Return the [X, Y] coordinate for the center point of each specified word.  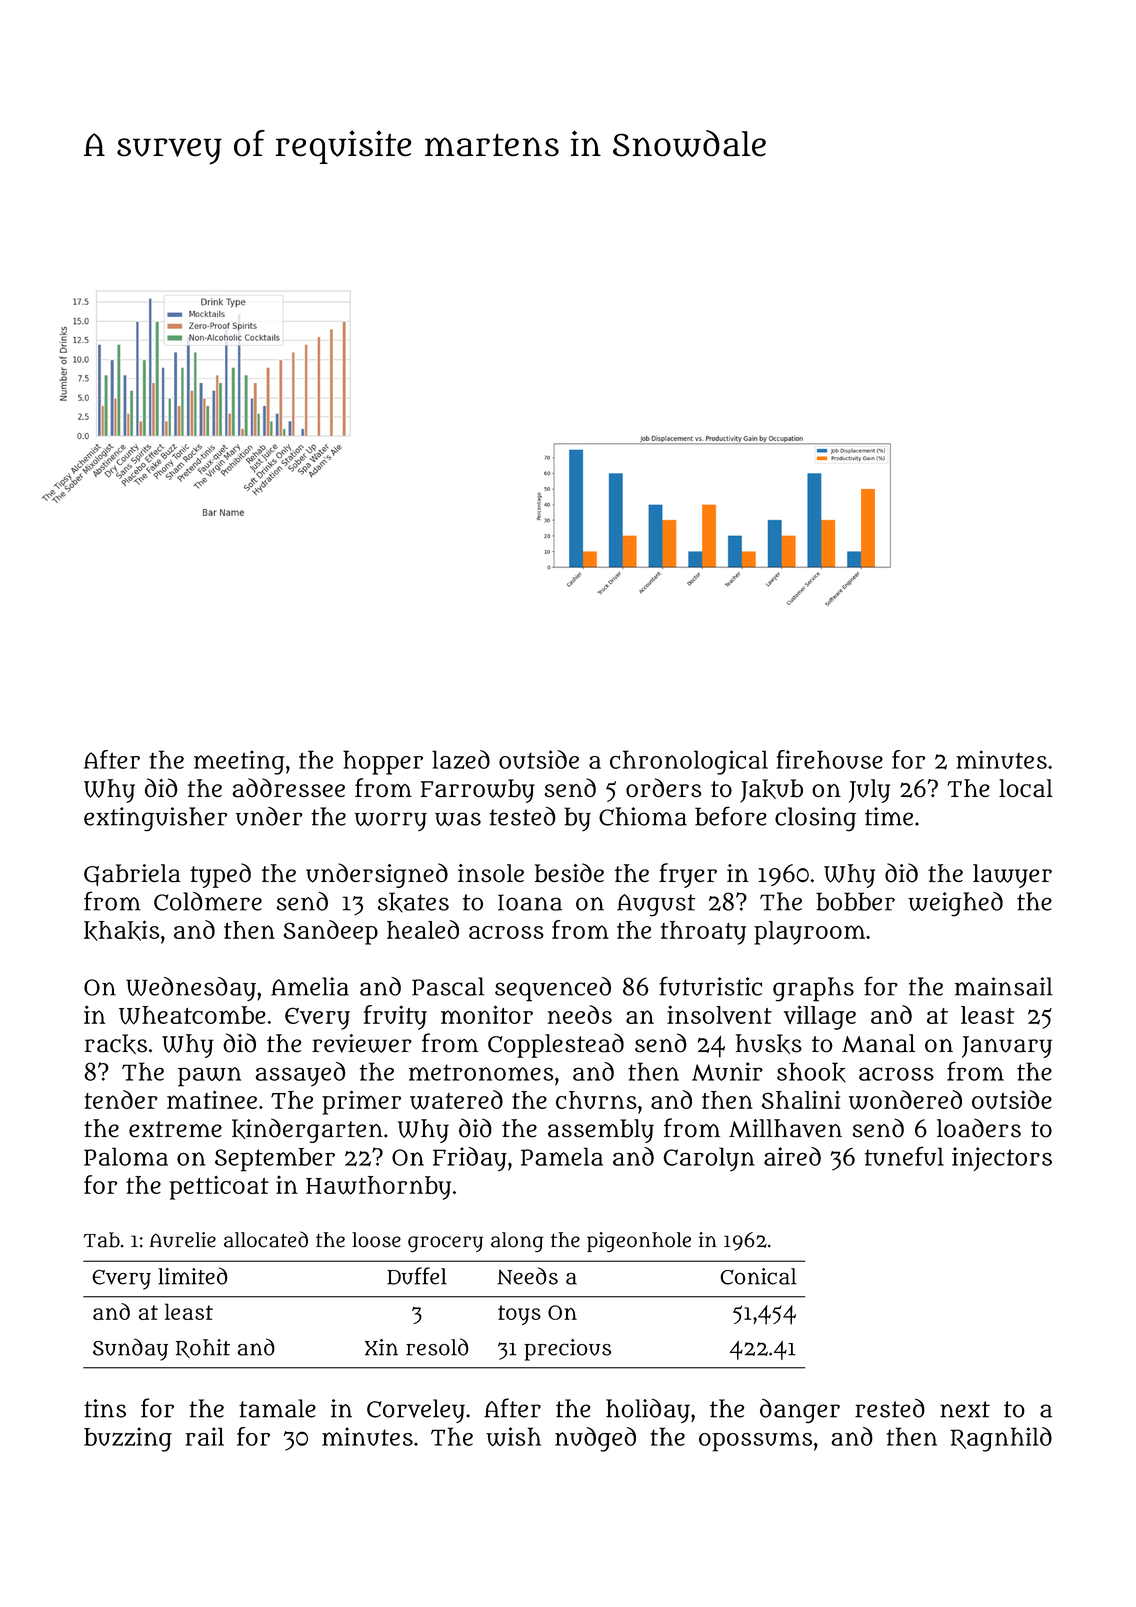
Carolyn [709, 1159]
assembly [601, 1131]
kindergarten [307, 1130]
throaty [703, 933]
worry [390, 821]
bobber [855, 901]
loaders [979, 1128]
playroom [809, 933]
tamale [277, 1408]
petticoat [219, 1188]
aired [792, 1156]
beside [569, 873]
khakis [121, 930]
